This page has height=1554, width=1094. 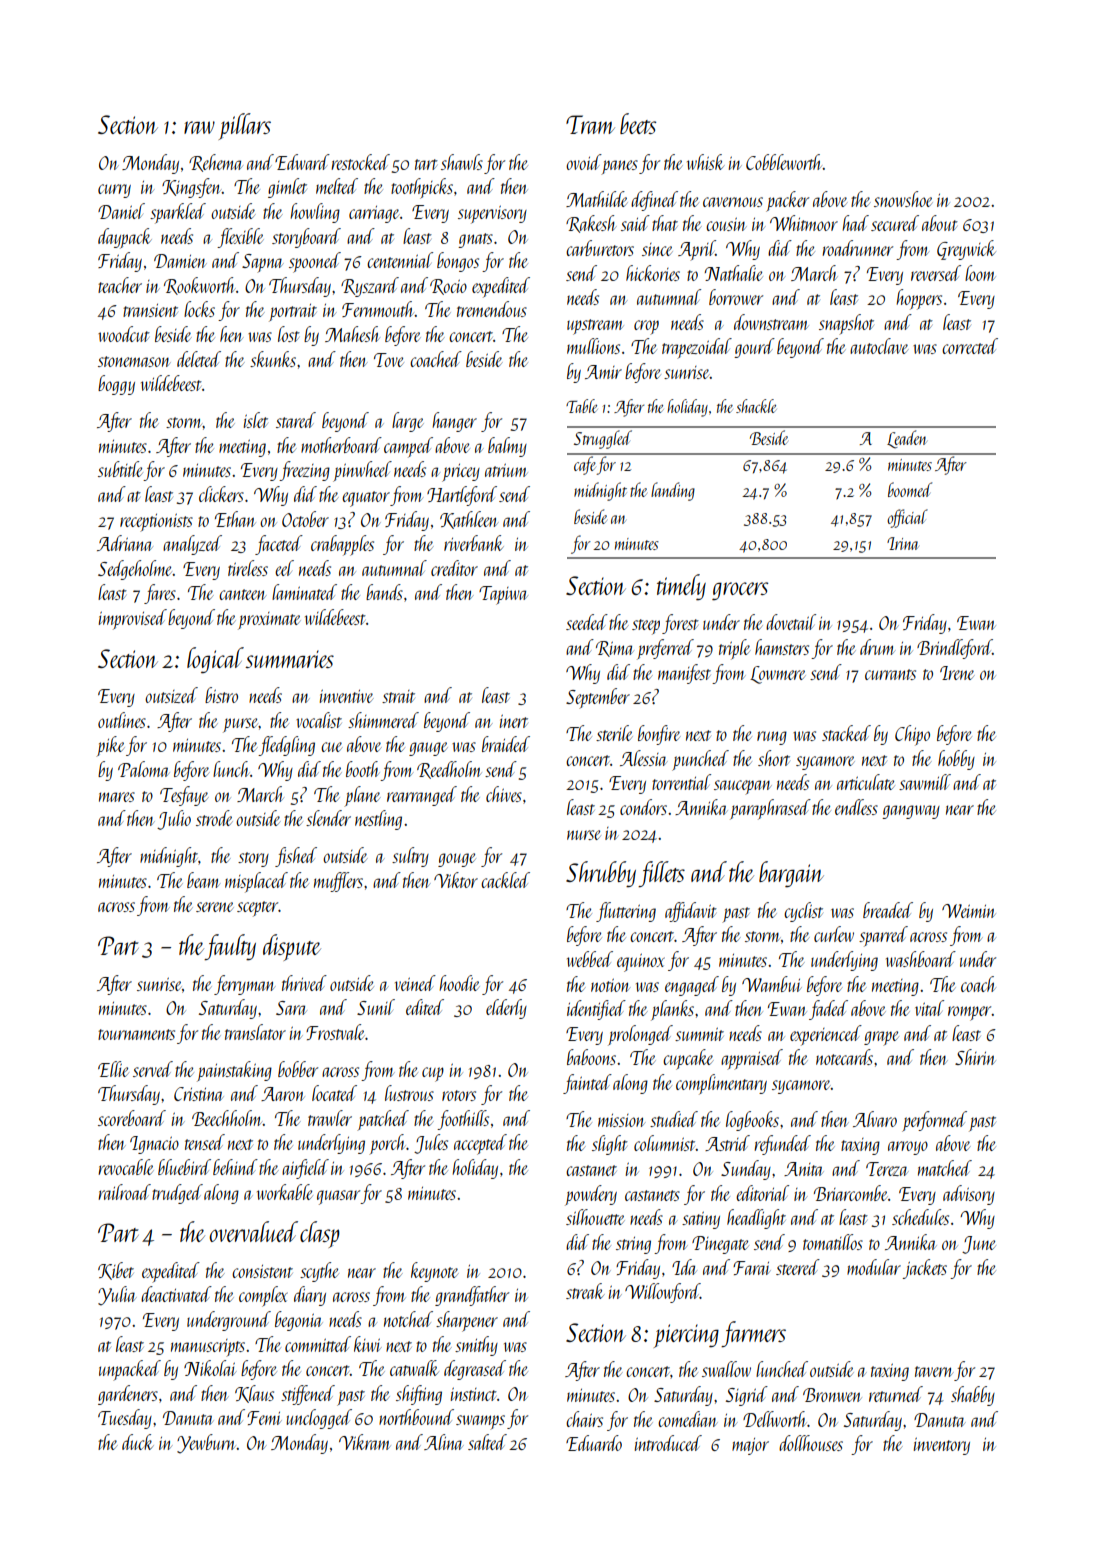 I want to click on defined, so click(x=654, y=201).
